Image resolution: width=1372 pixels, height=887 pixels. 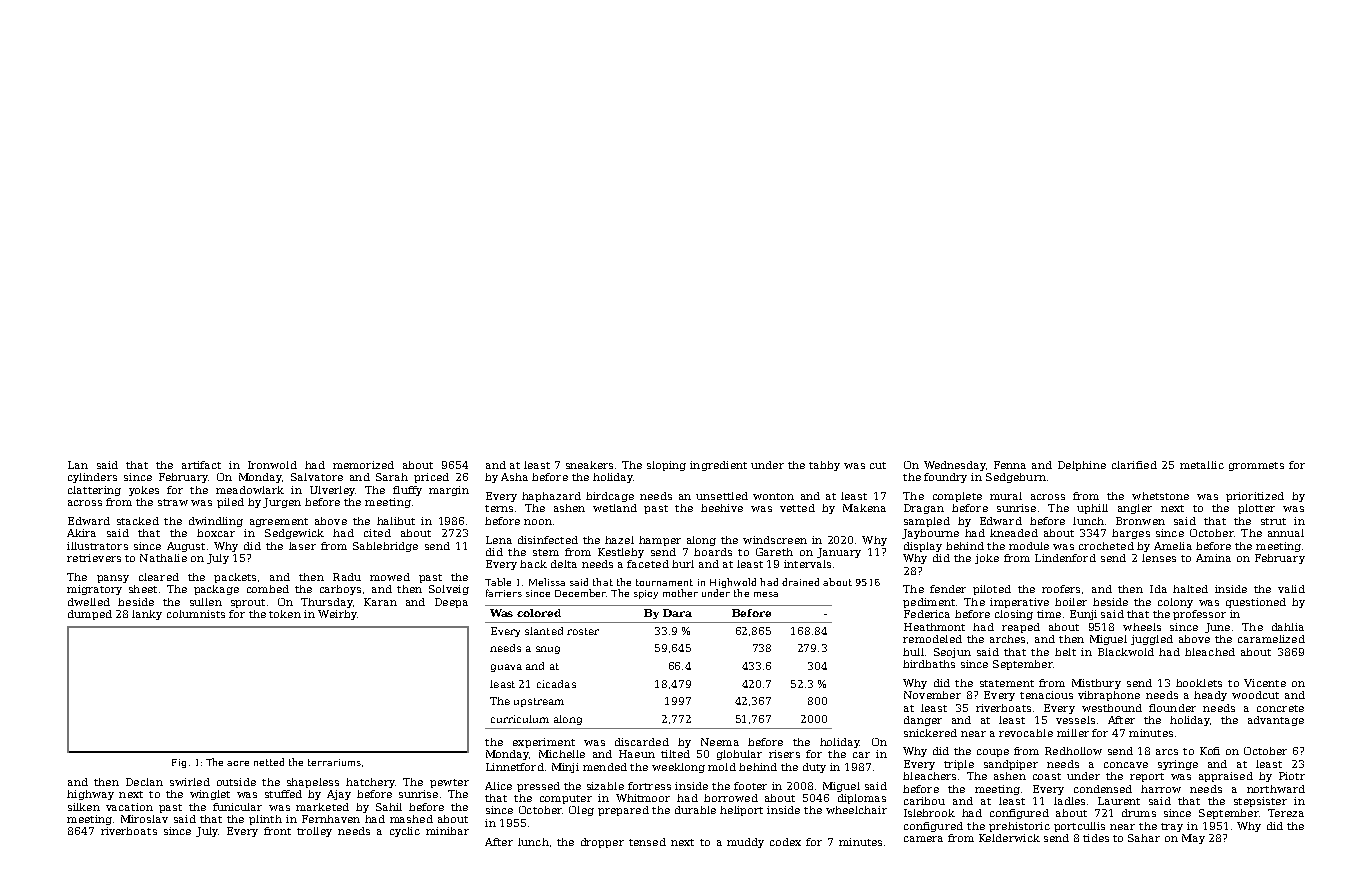 What do you see at coordinates (775, 540) in the screenshot?
I see `windscreen` at bounding box center [775, 540].
